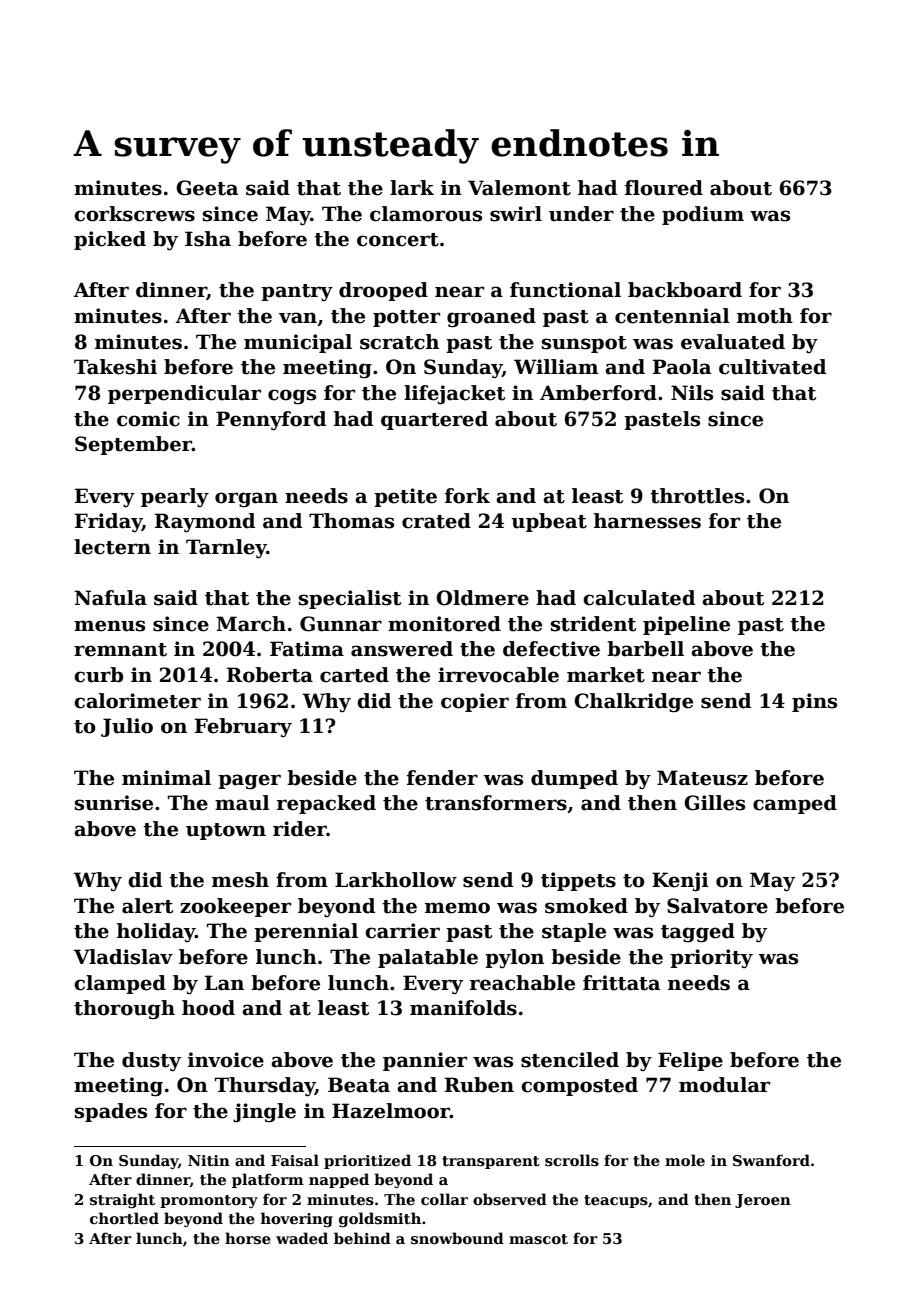 The image size is (924, 1308). I want to click on Geeta, so click(207, 188).
